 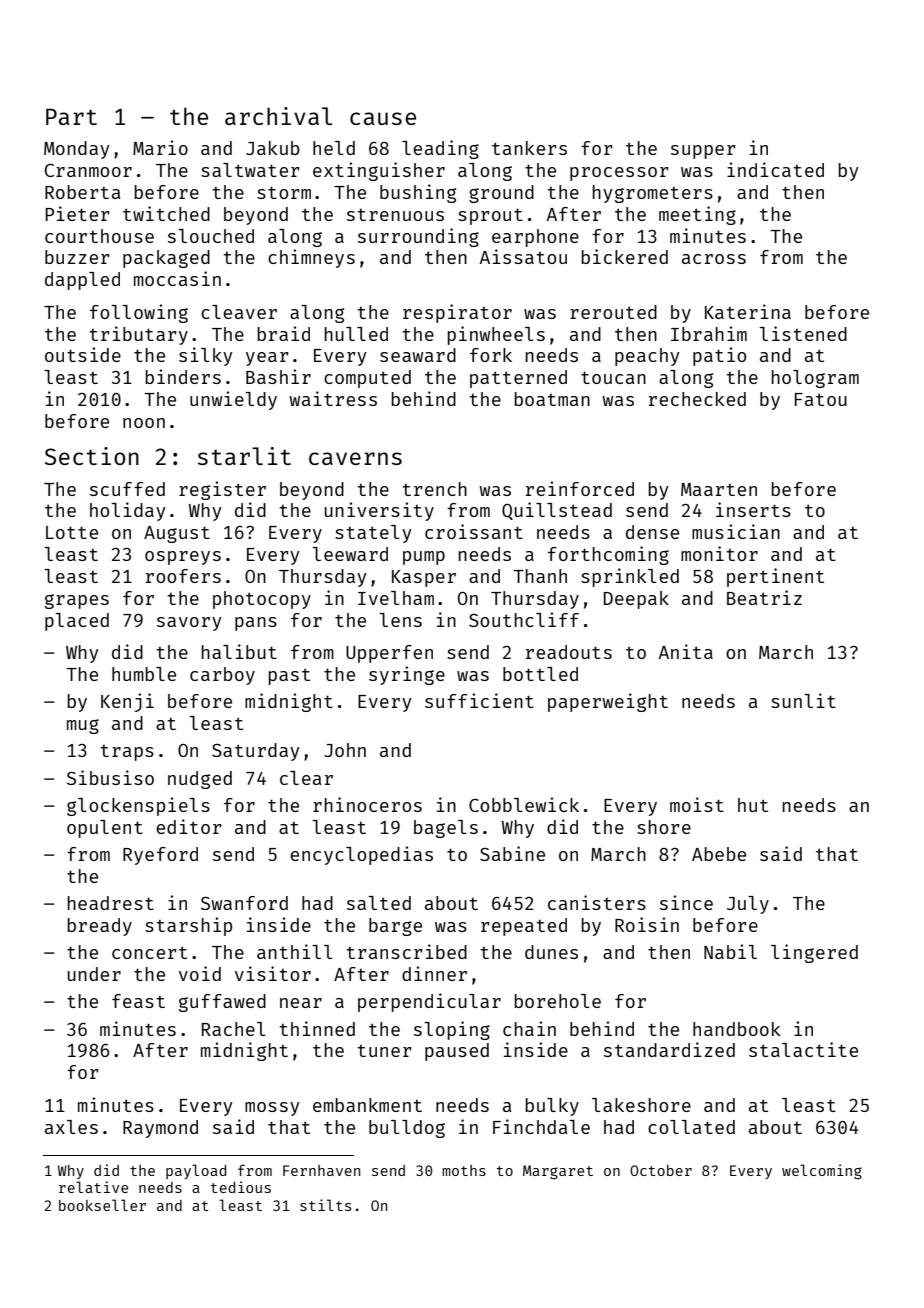 What do you see at coordinates (524, 804) in the screenshot?
I see `Cobblewick` at bounding box center [524, 804].
